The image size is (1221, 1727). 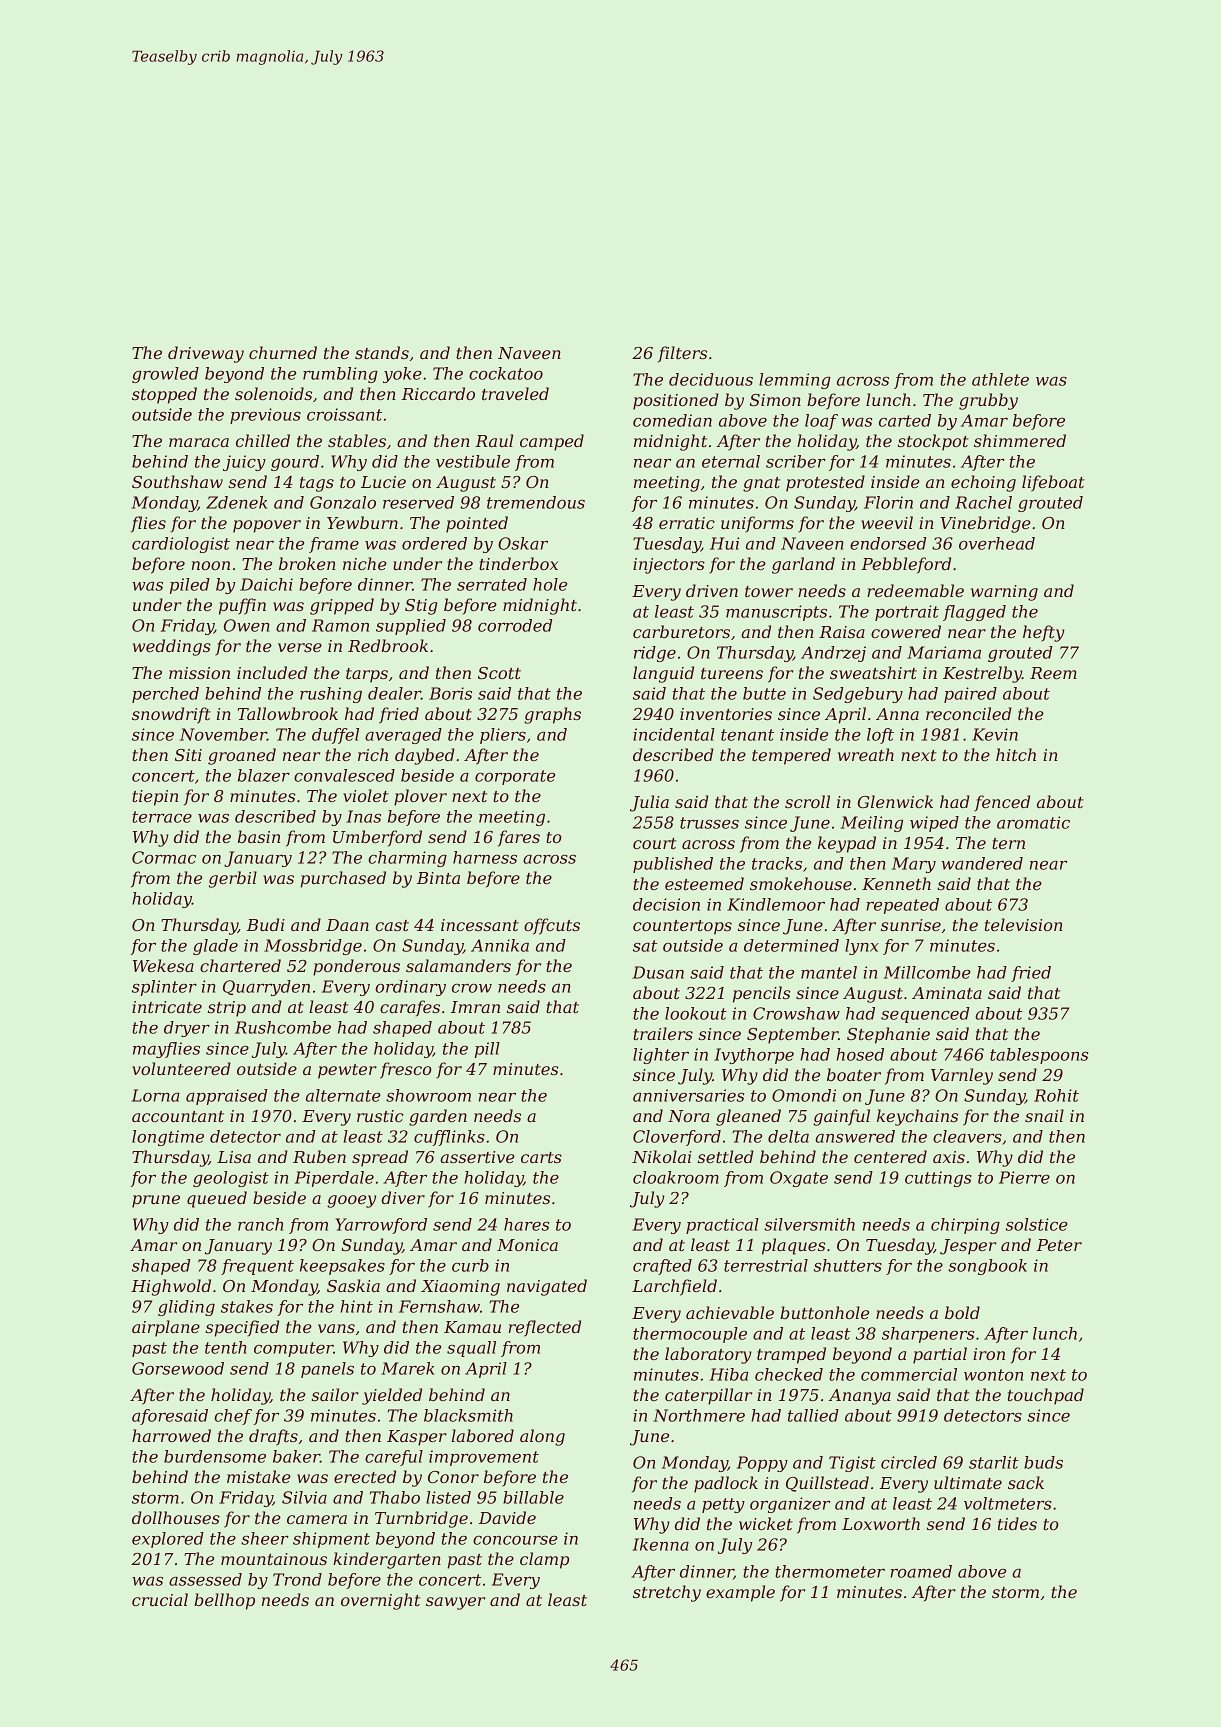 I want to click on graphs, so click(x=552, y=715).
